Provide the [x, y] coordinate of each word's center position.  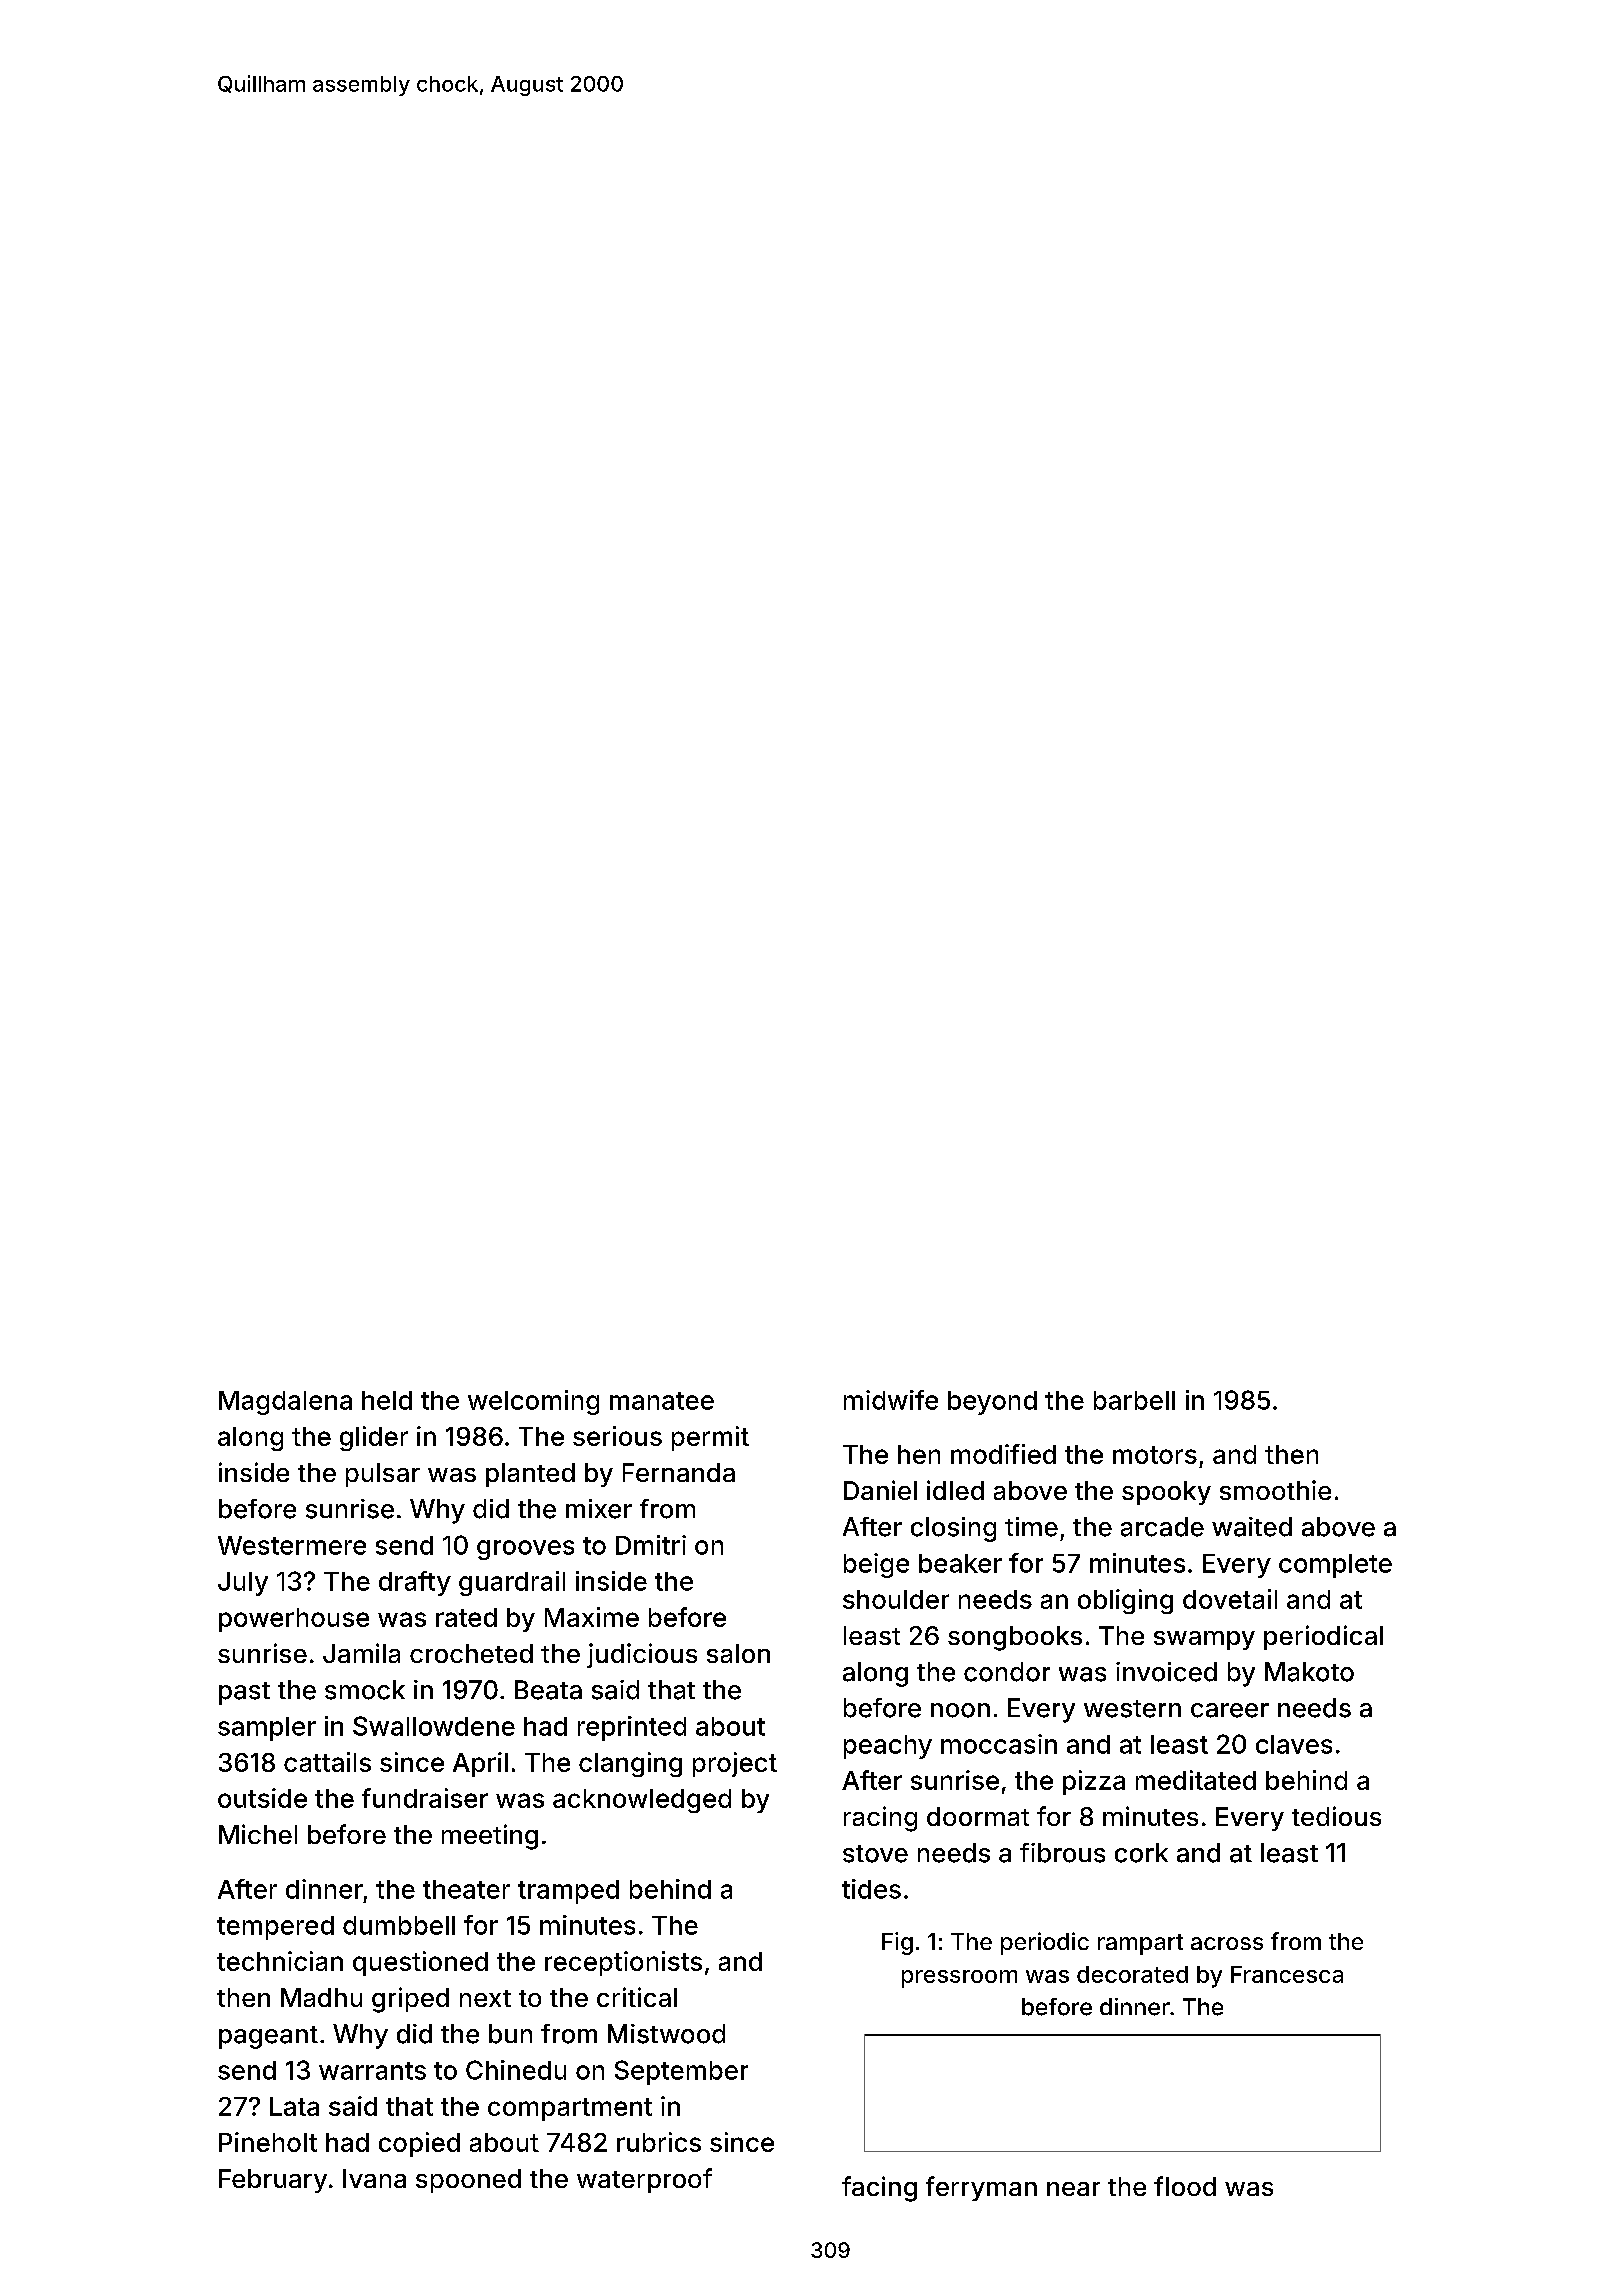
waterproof [644, 2180]
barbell [1134, 1400]
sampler [267, 1729]
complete [1335, 1566]
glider [374, 1438]
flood [1185, 2186]
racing [880, 1819]
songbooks [1015, 1638]
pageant [268, 2037]
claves [1294, 1744]
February [273, 2181]
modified [1003, 1454]
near [1073, 2189]
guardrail [512, 1583]
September [681, 2072]
